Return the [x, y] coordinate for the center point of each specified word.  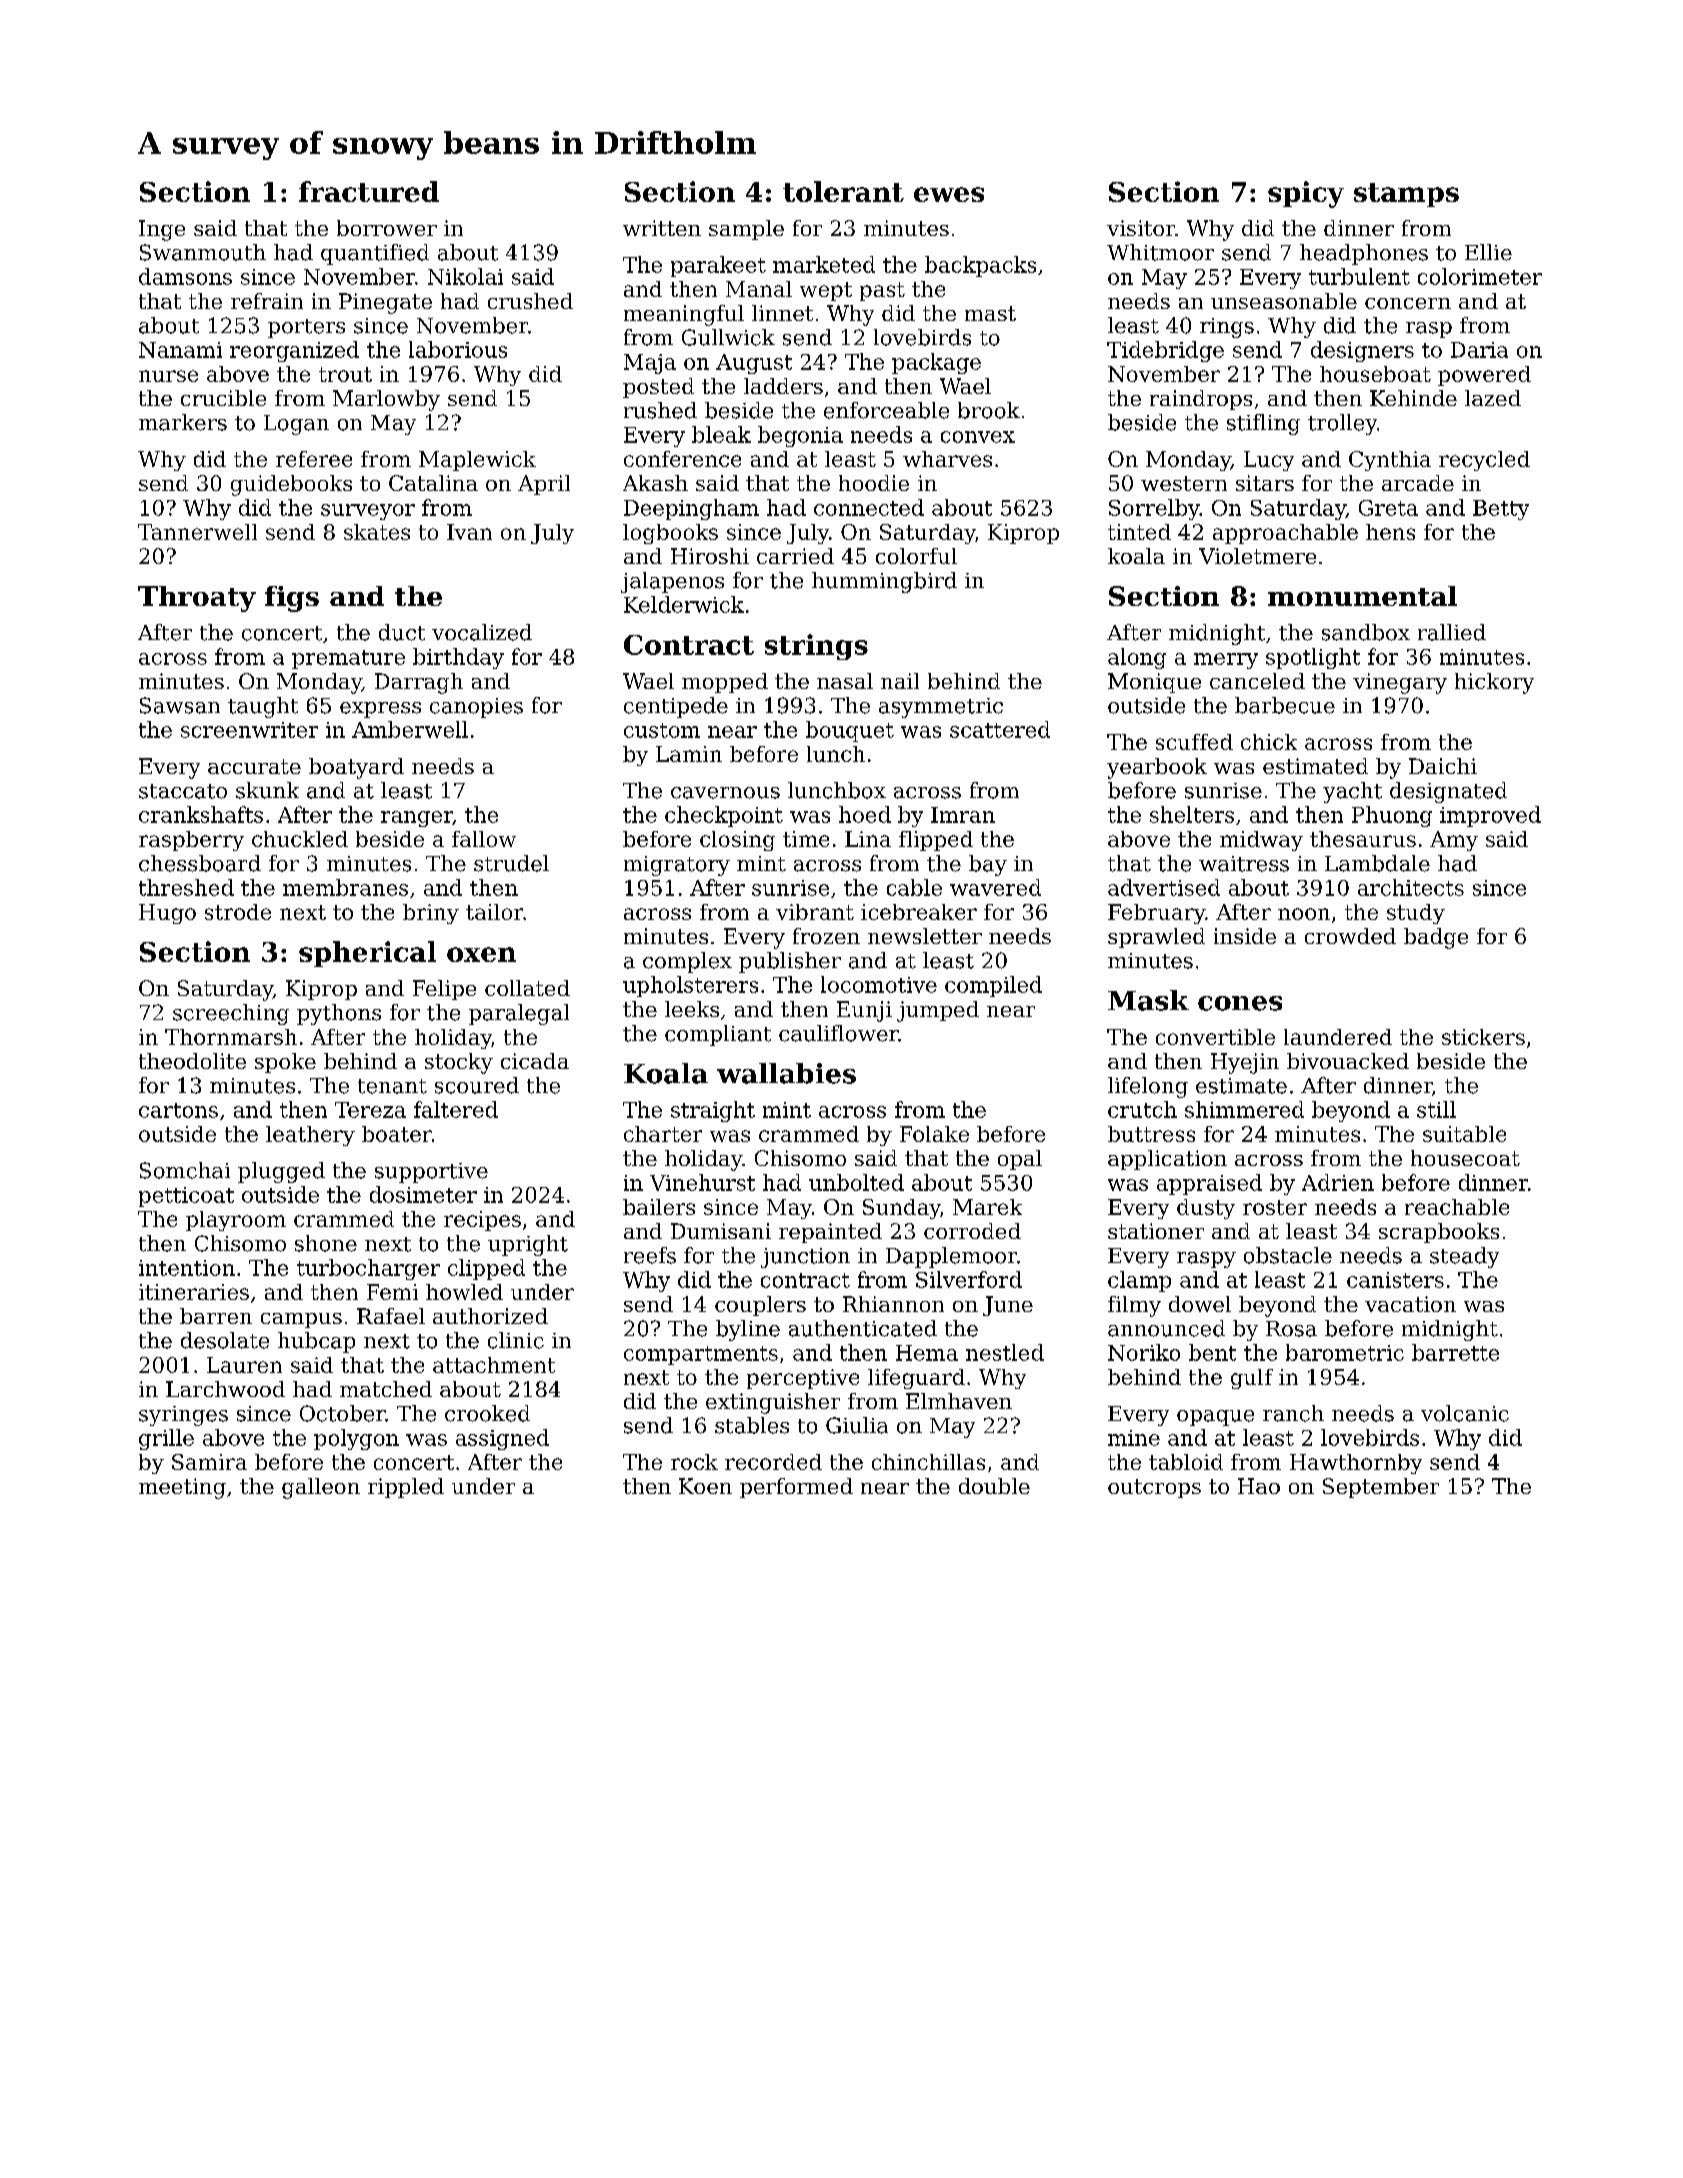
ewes [949, 194]
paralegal [519, 1014]
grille [166, 1439]
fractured [369, 191]
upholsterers [690, 986]
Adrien [1338, 1182]
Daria [1479, 350]
